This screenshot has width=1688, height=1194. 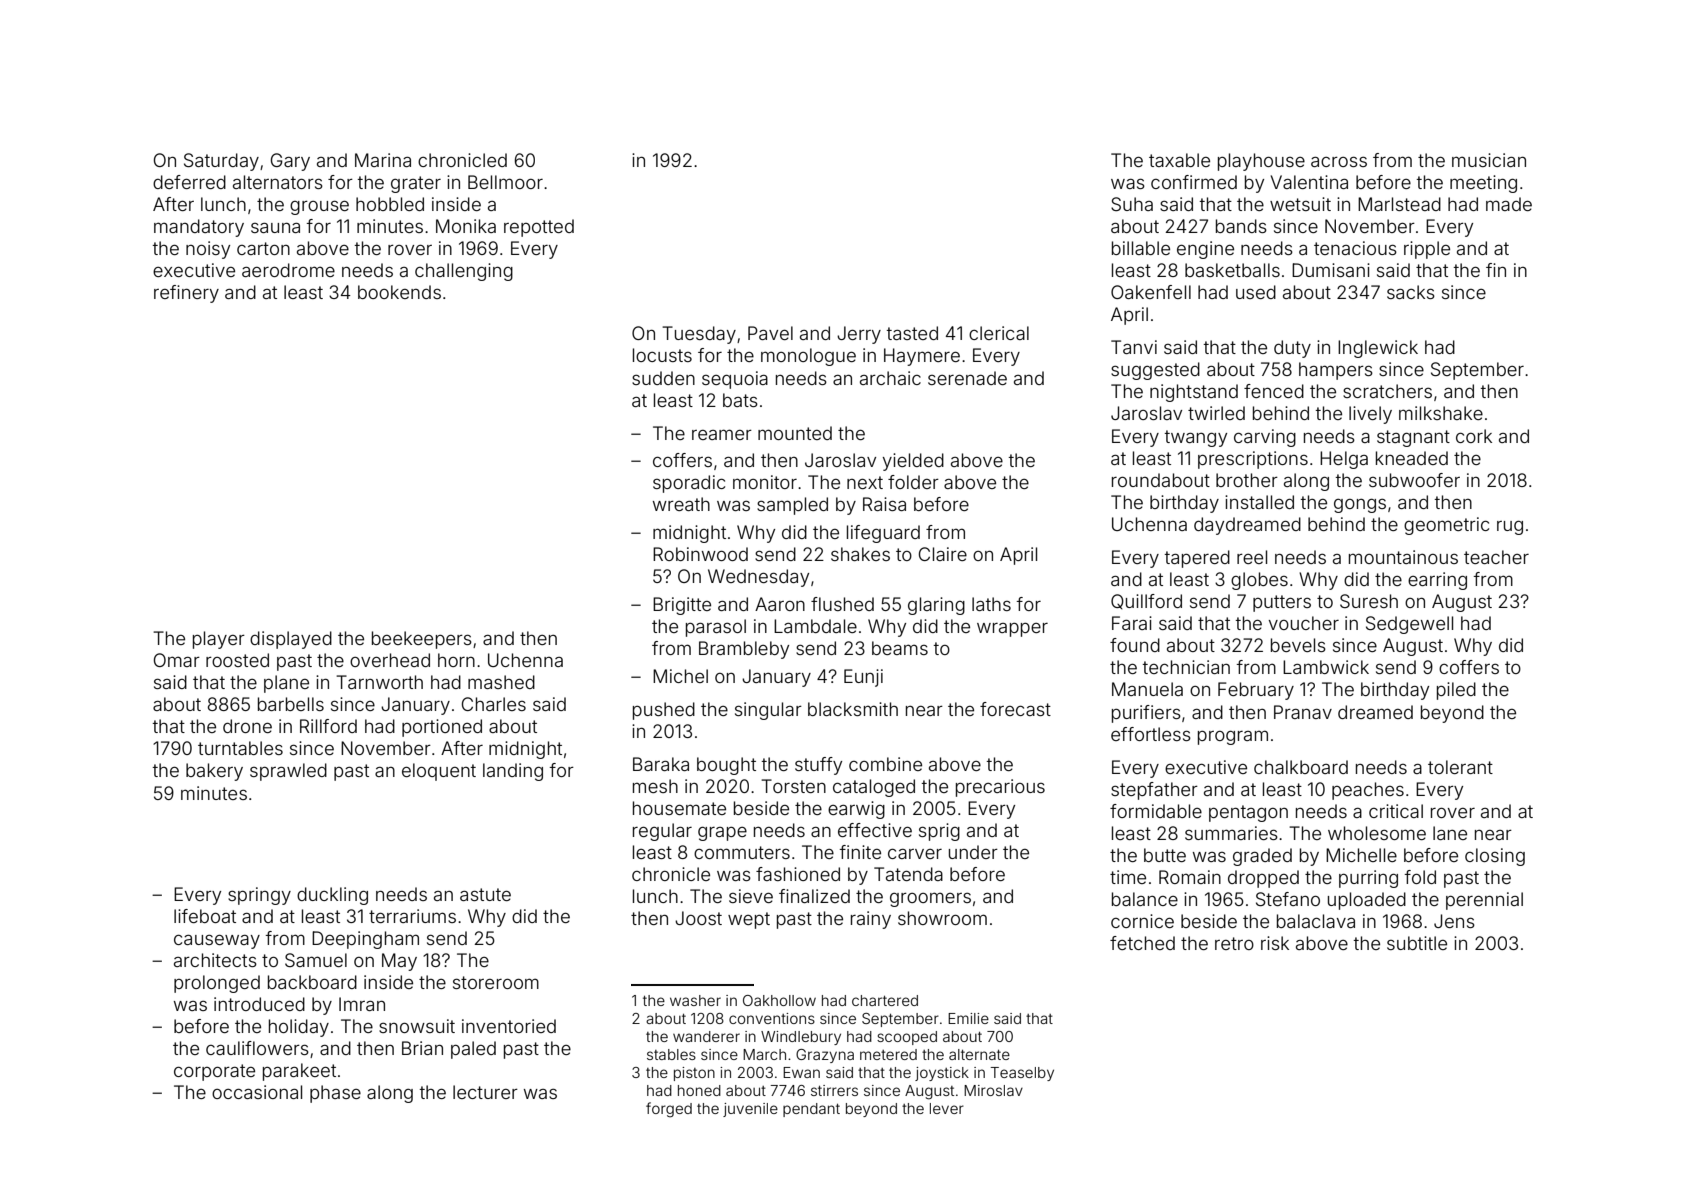 What do you see at coordinates (328, 726) in the screenshot?
I see `Rillford` at bounding box center [328, 726].
